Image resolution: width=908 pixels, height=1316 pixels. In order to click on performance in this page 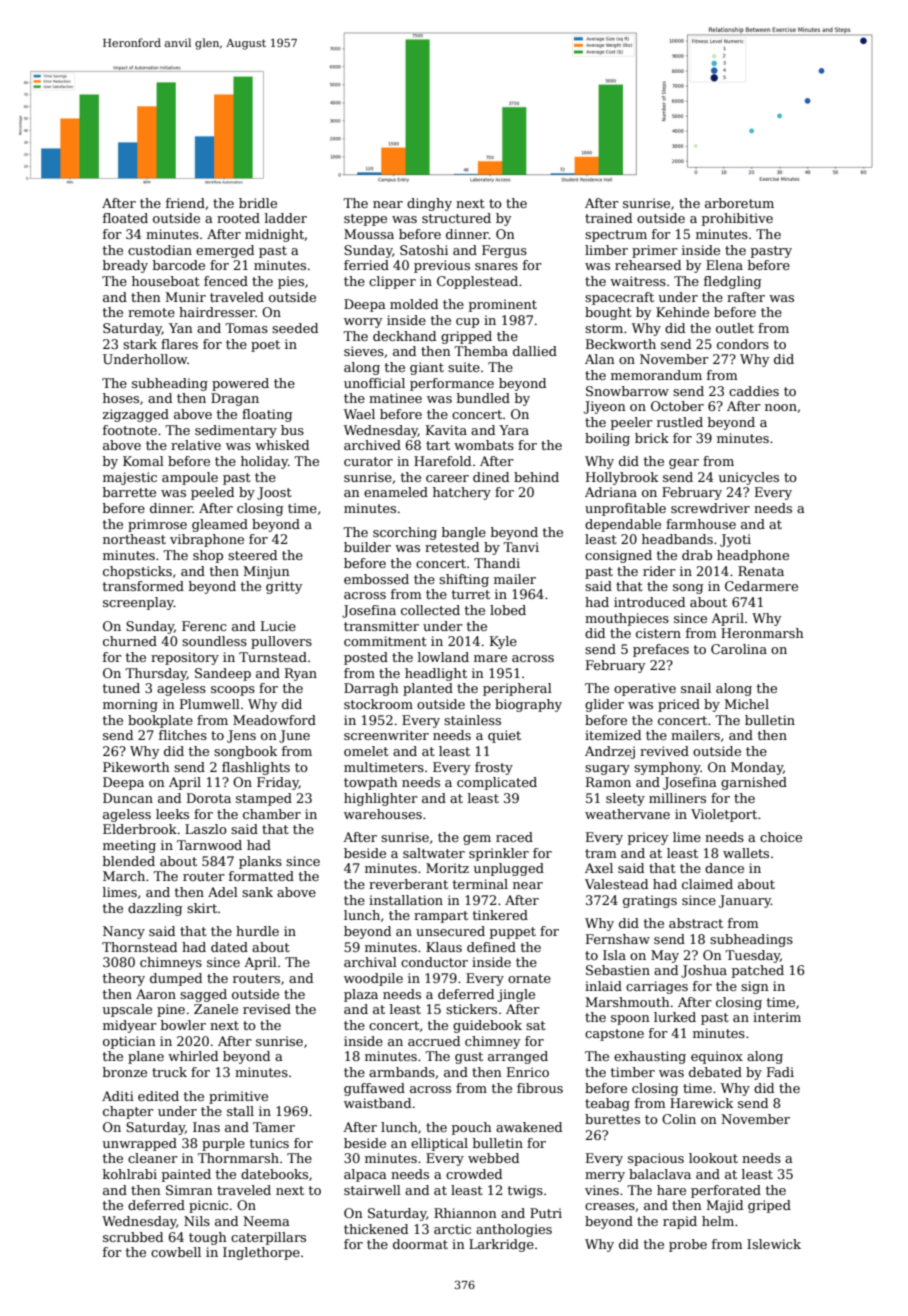, I will do `click(452, 384)`.
